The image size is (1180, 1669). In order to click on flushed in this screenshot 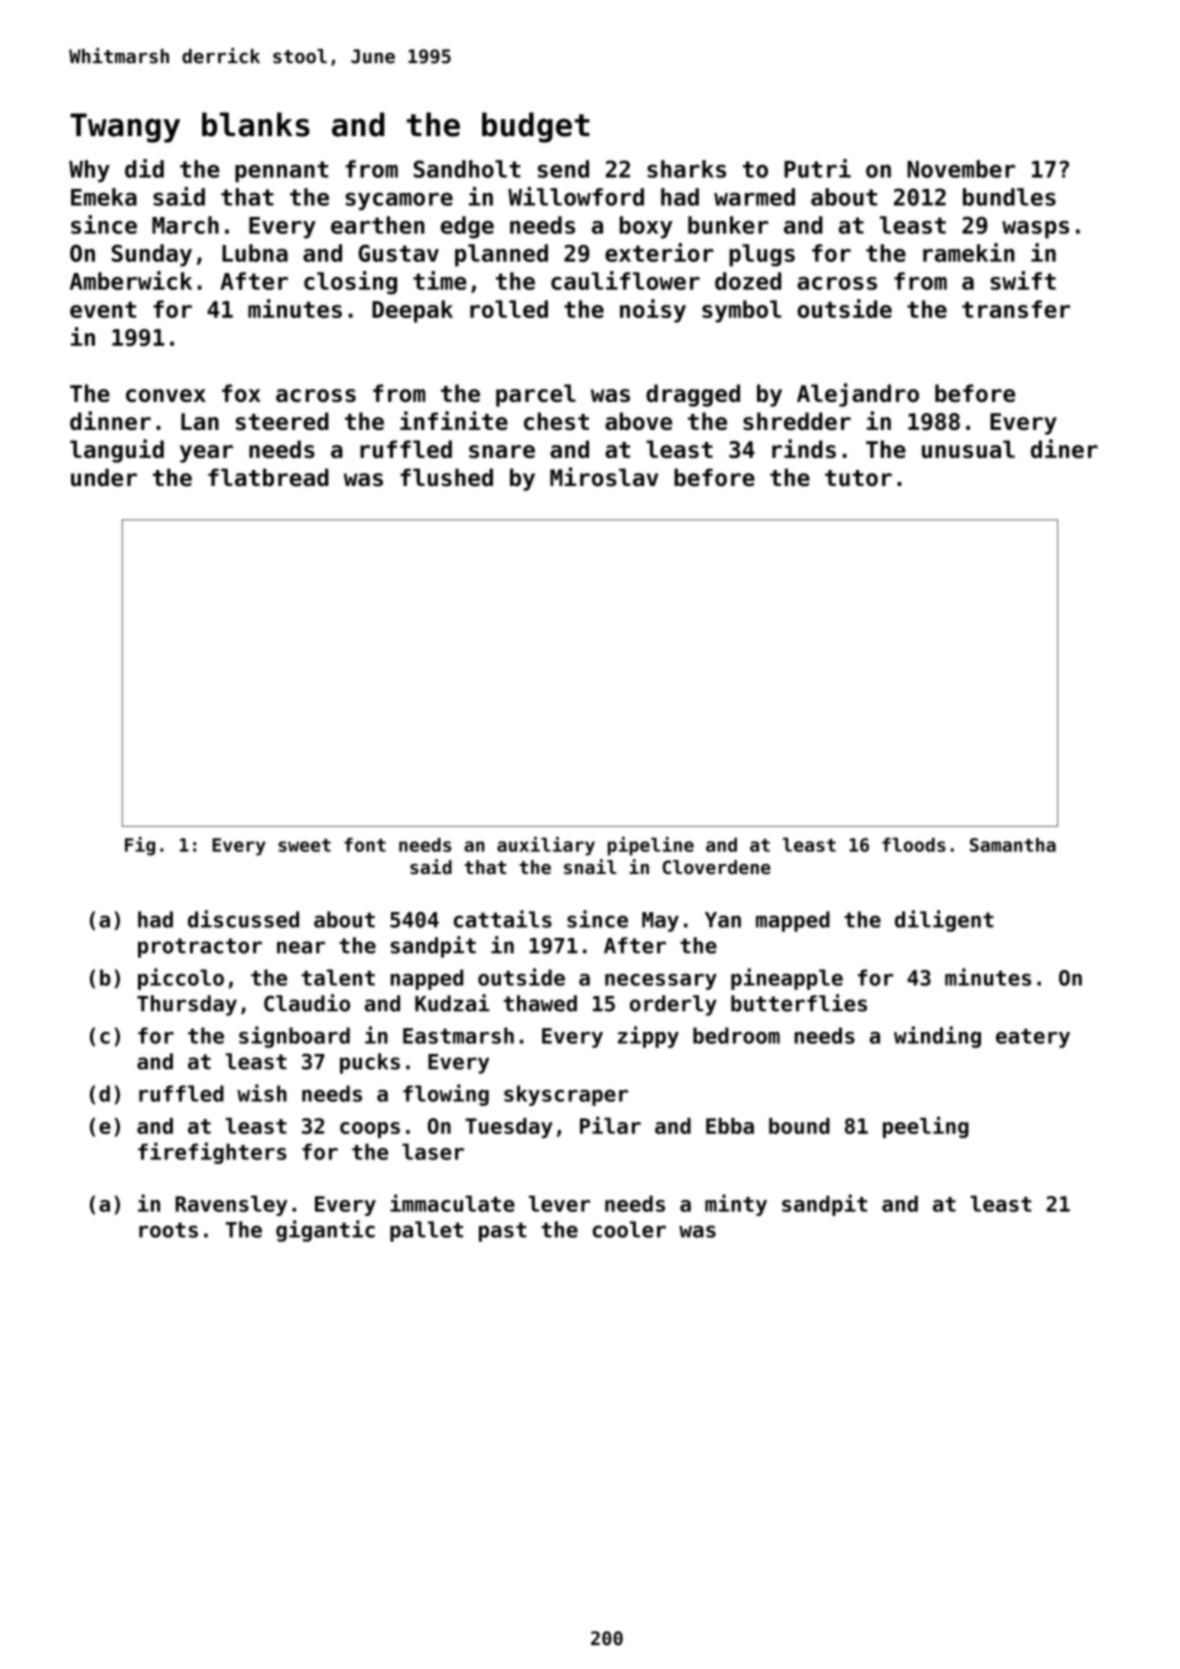, I will do `click(446, 477)`.
